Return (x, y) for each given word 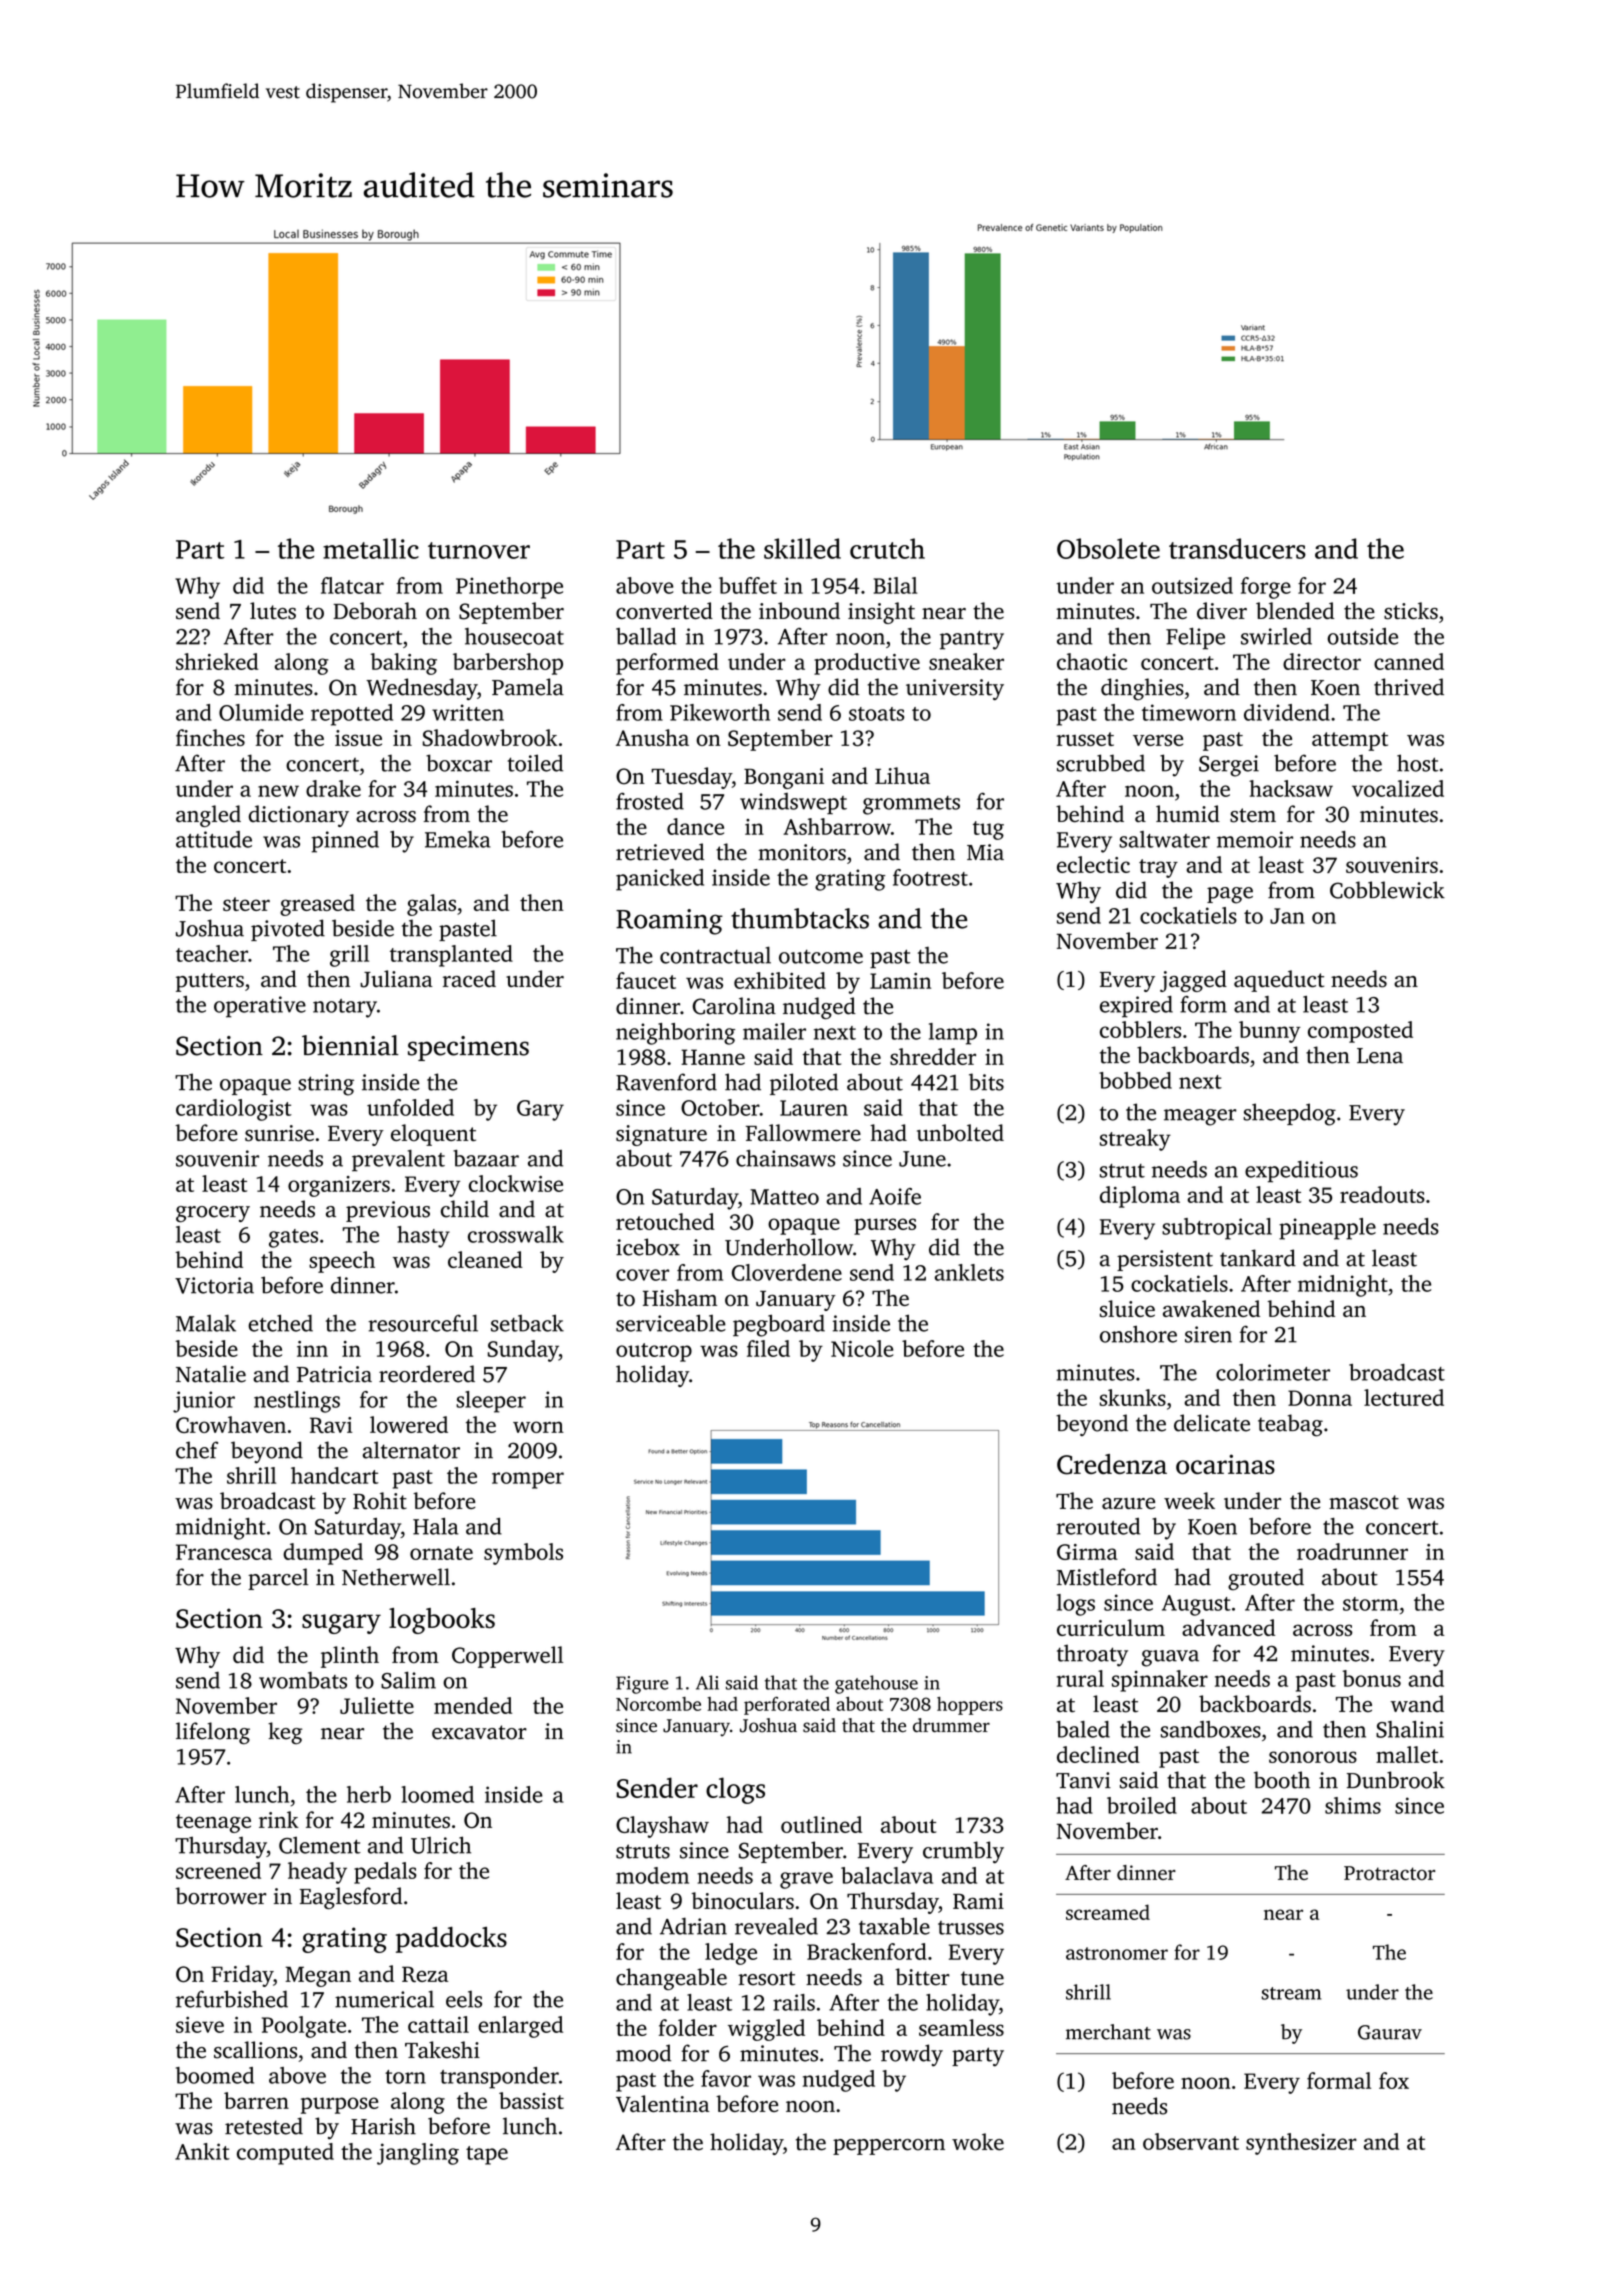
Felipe (1195, 639)
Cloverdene (787, 1272)
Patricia (334, 1374)
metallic (371, 548)
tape (487, 2155)
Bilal (895, 585)
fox (1394, 2080)
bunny (1270, 1032)
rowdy (912, 2055)
